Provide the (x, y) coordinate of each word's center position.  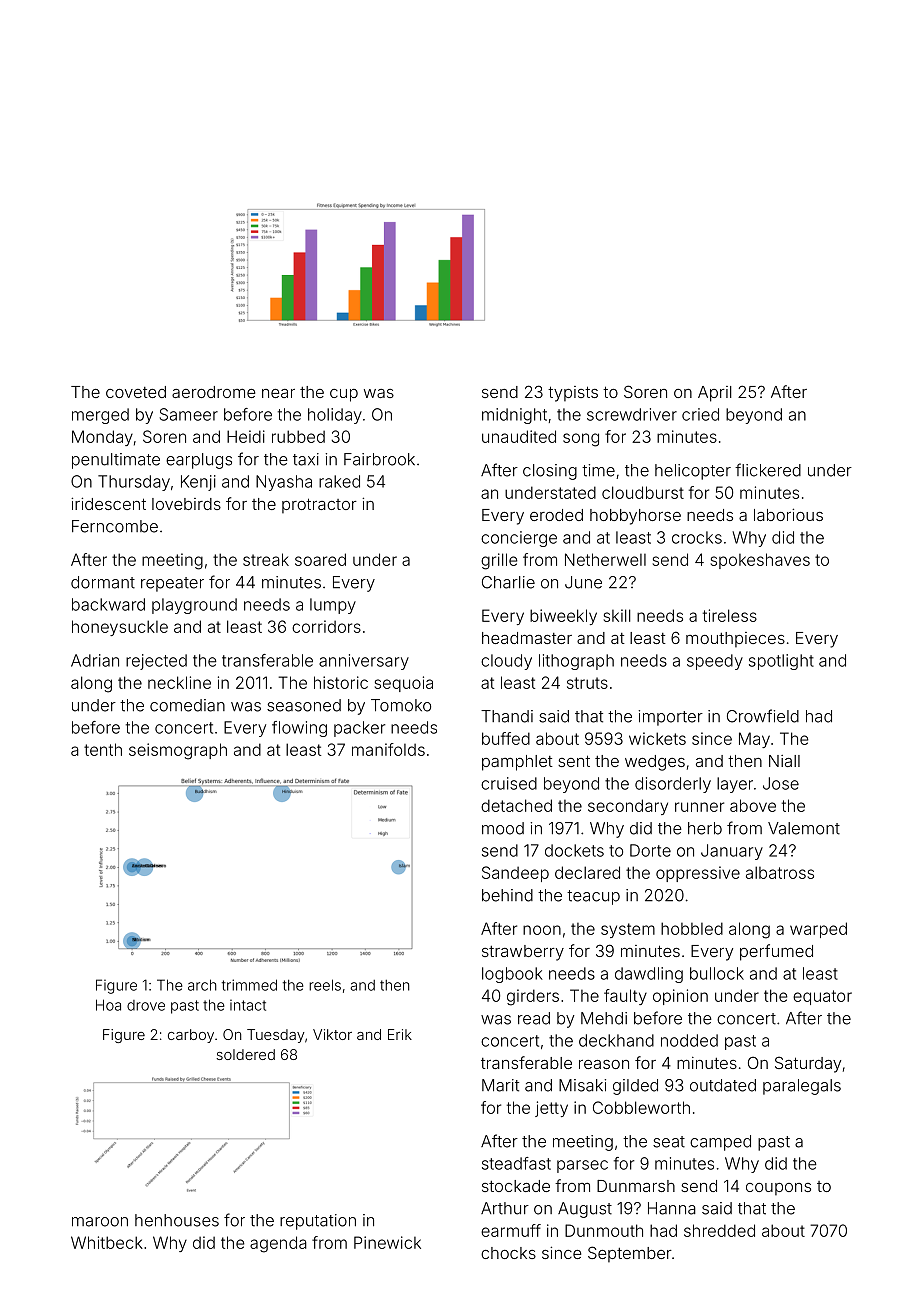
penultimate (116, 461)
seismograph (178, 751)
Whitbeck (107, 1242)
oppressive (698, 874)
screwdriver (632, 414)
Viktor (332, 1034)
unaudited (519, 436)
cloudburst (643, 492)
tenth (103, 749)
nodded (689, 1040)
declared (587, 872)
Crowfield (763, 716)
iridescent (108, 503)
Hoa (108, 1005)
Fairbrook (379, 459)
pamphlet (517, 763)
